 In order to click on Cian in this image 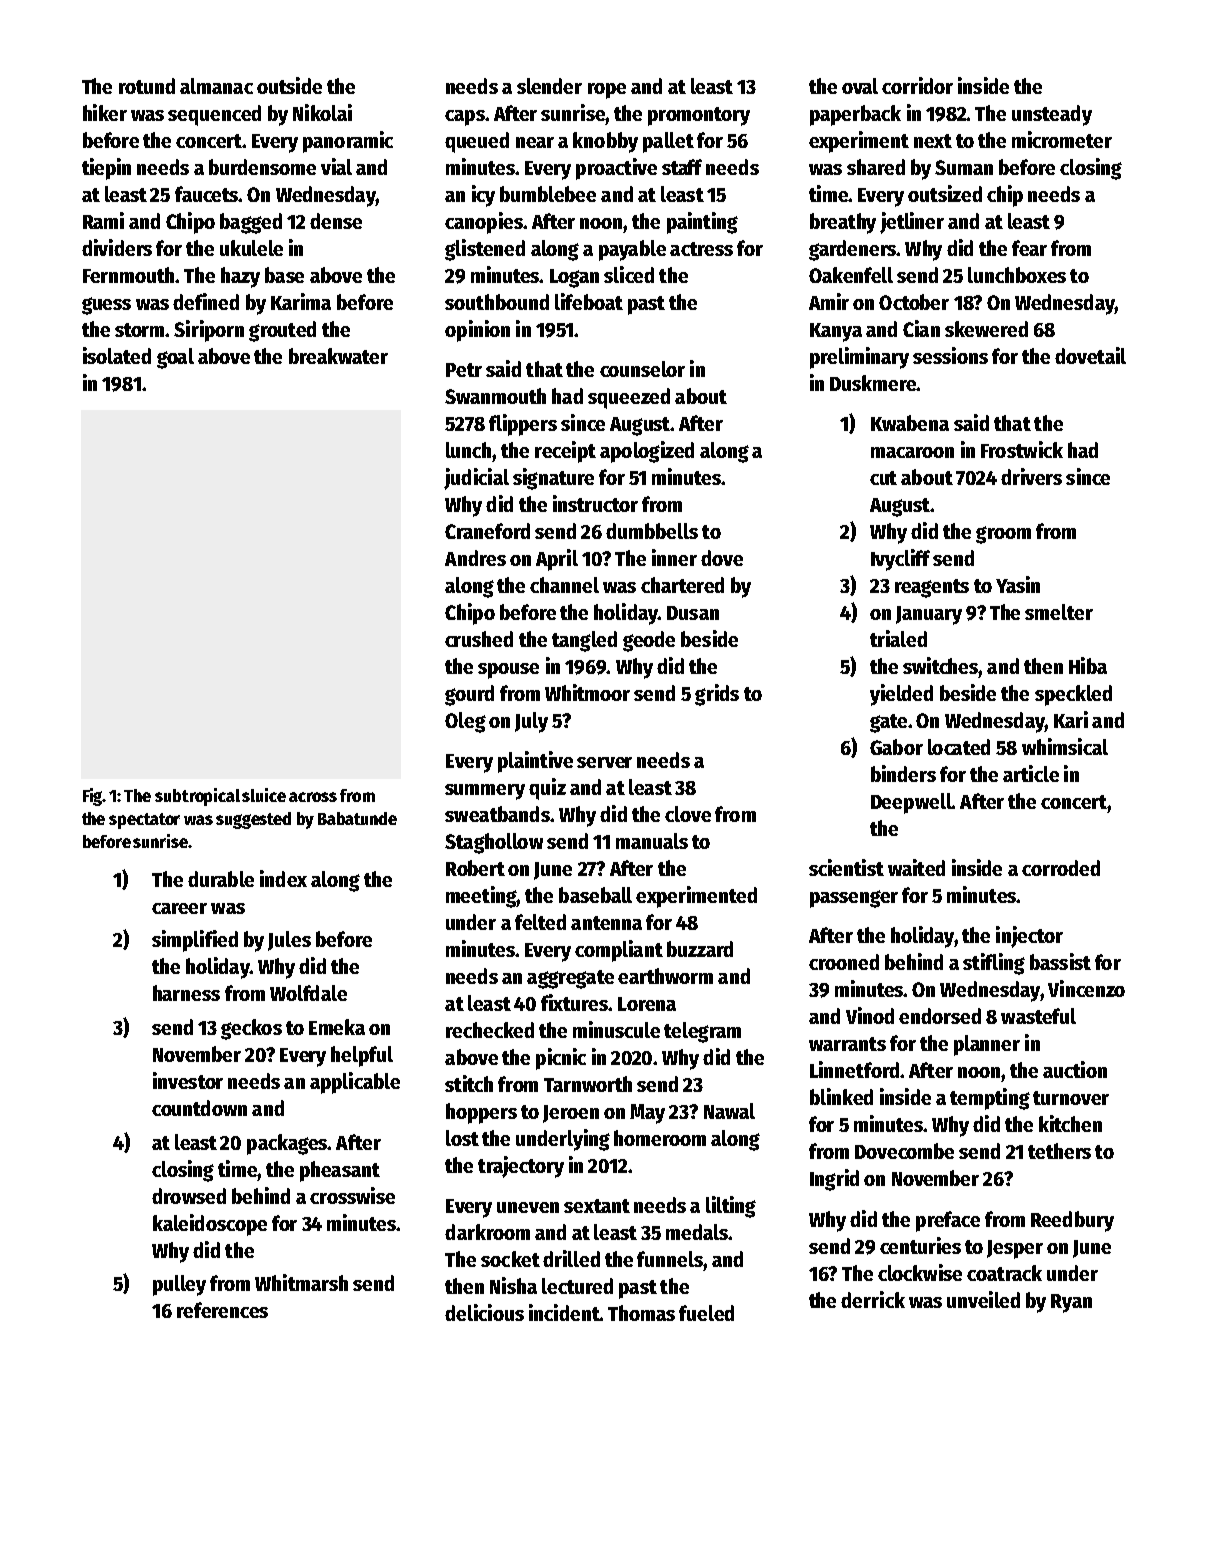, I will do `click(921, 328)`.
